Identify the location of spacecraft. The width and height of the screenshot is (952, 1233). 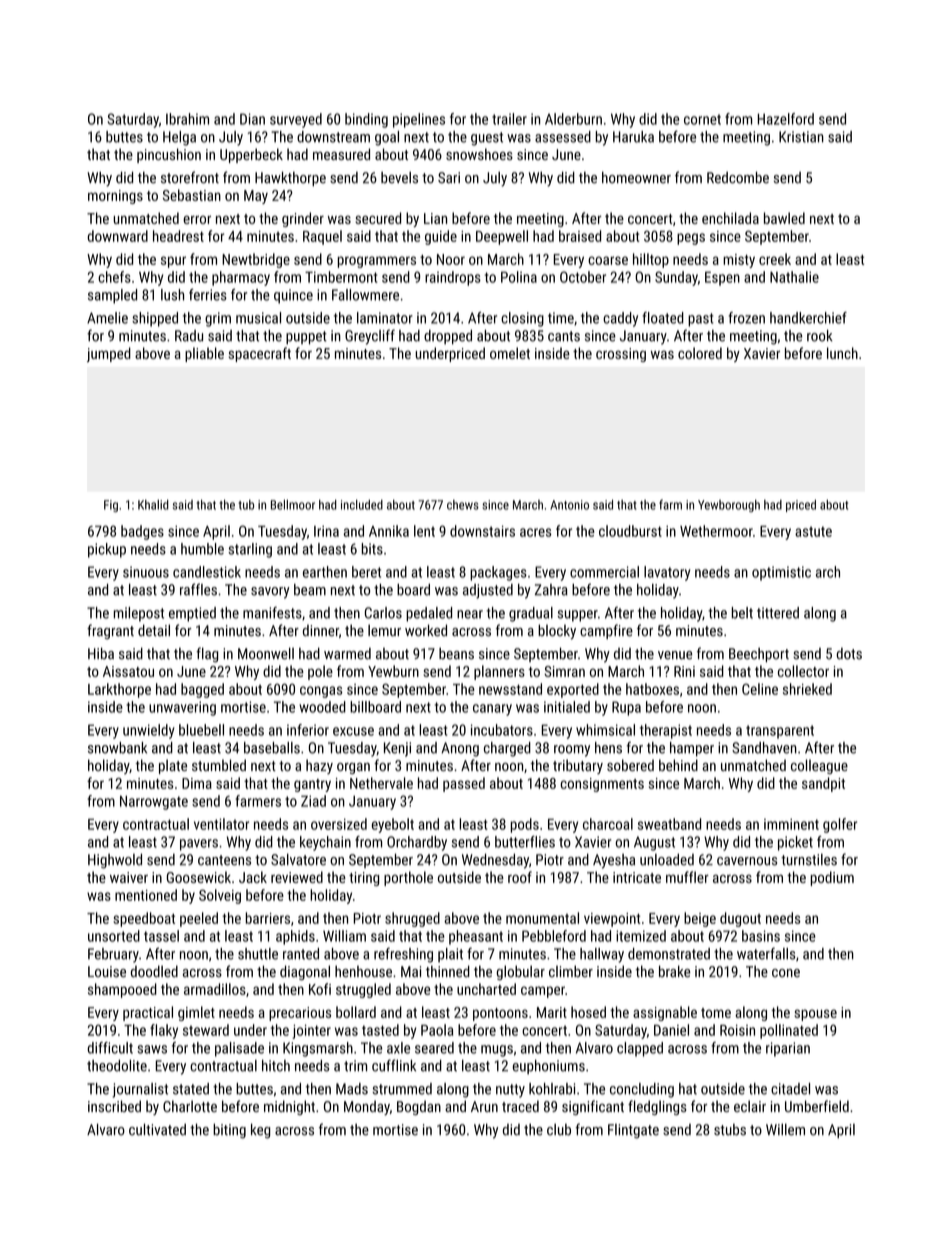
(260, 354).
